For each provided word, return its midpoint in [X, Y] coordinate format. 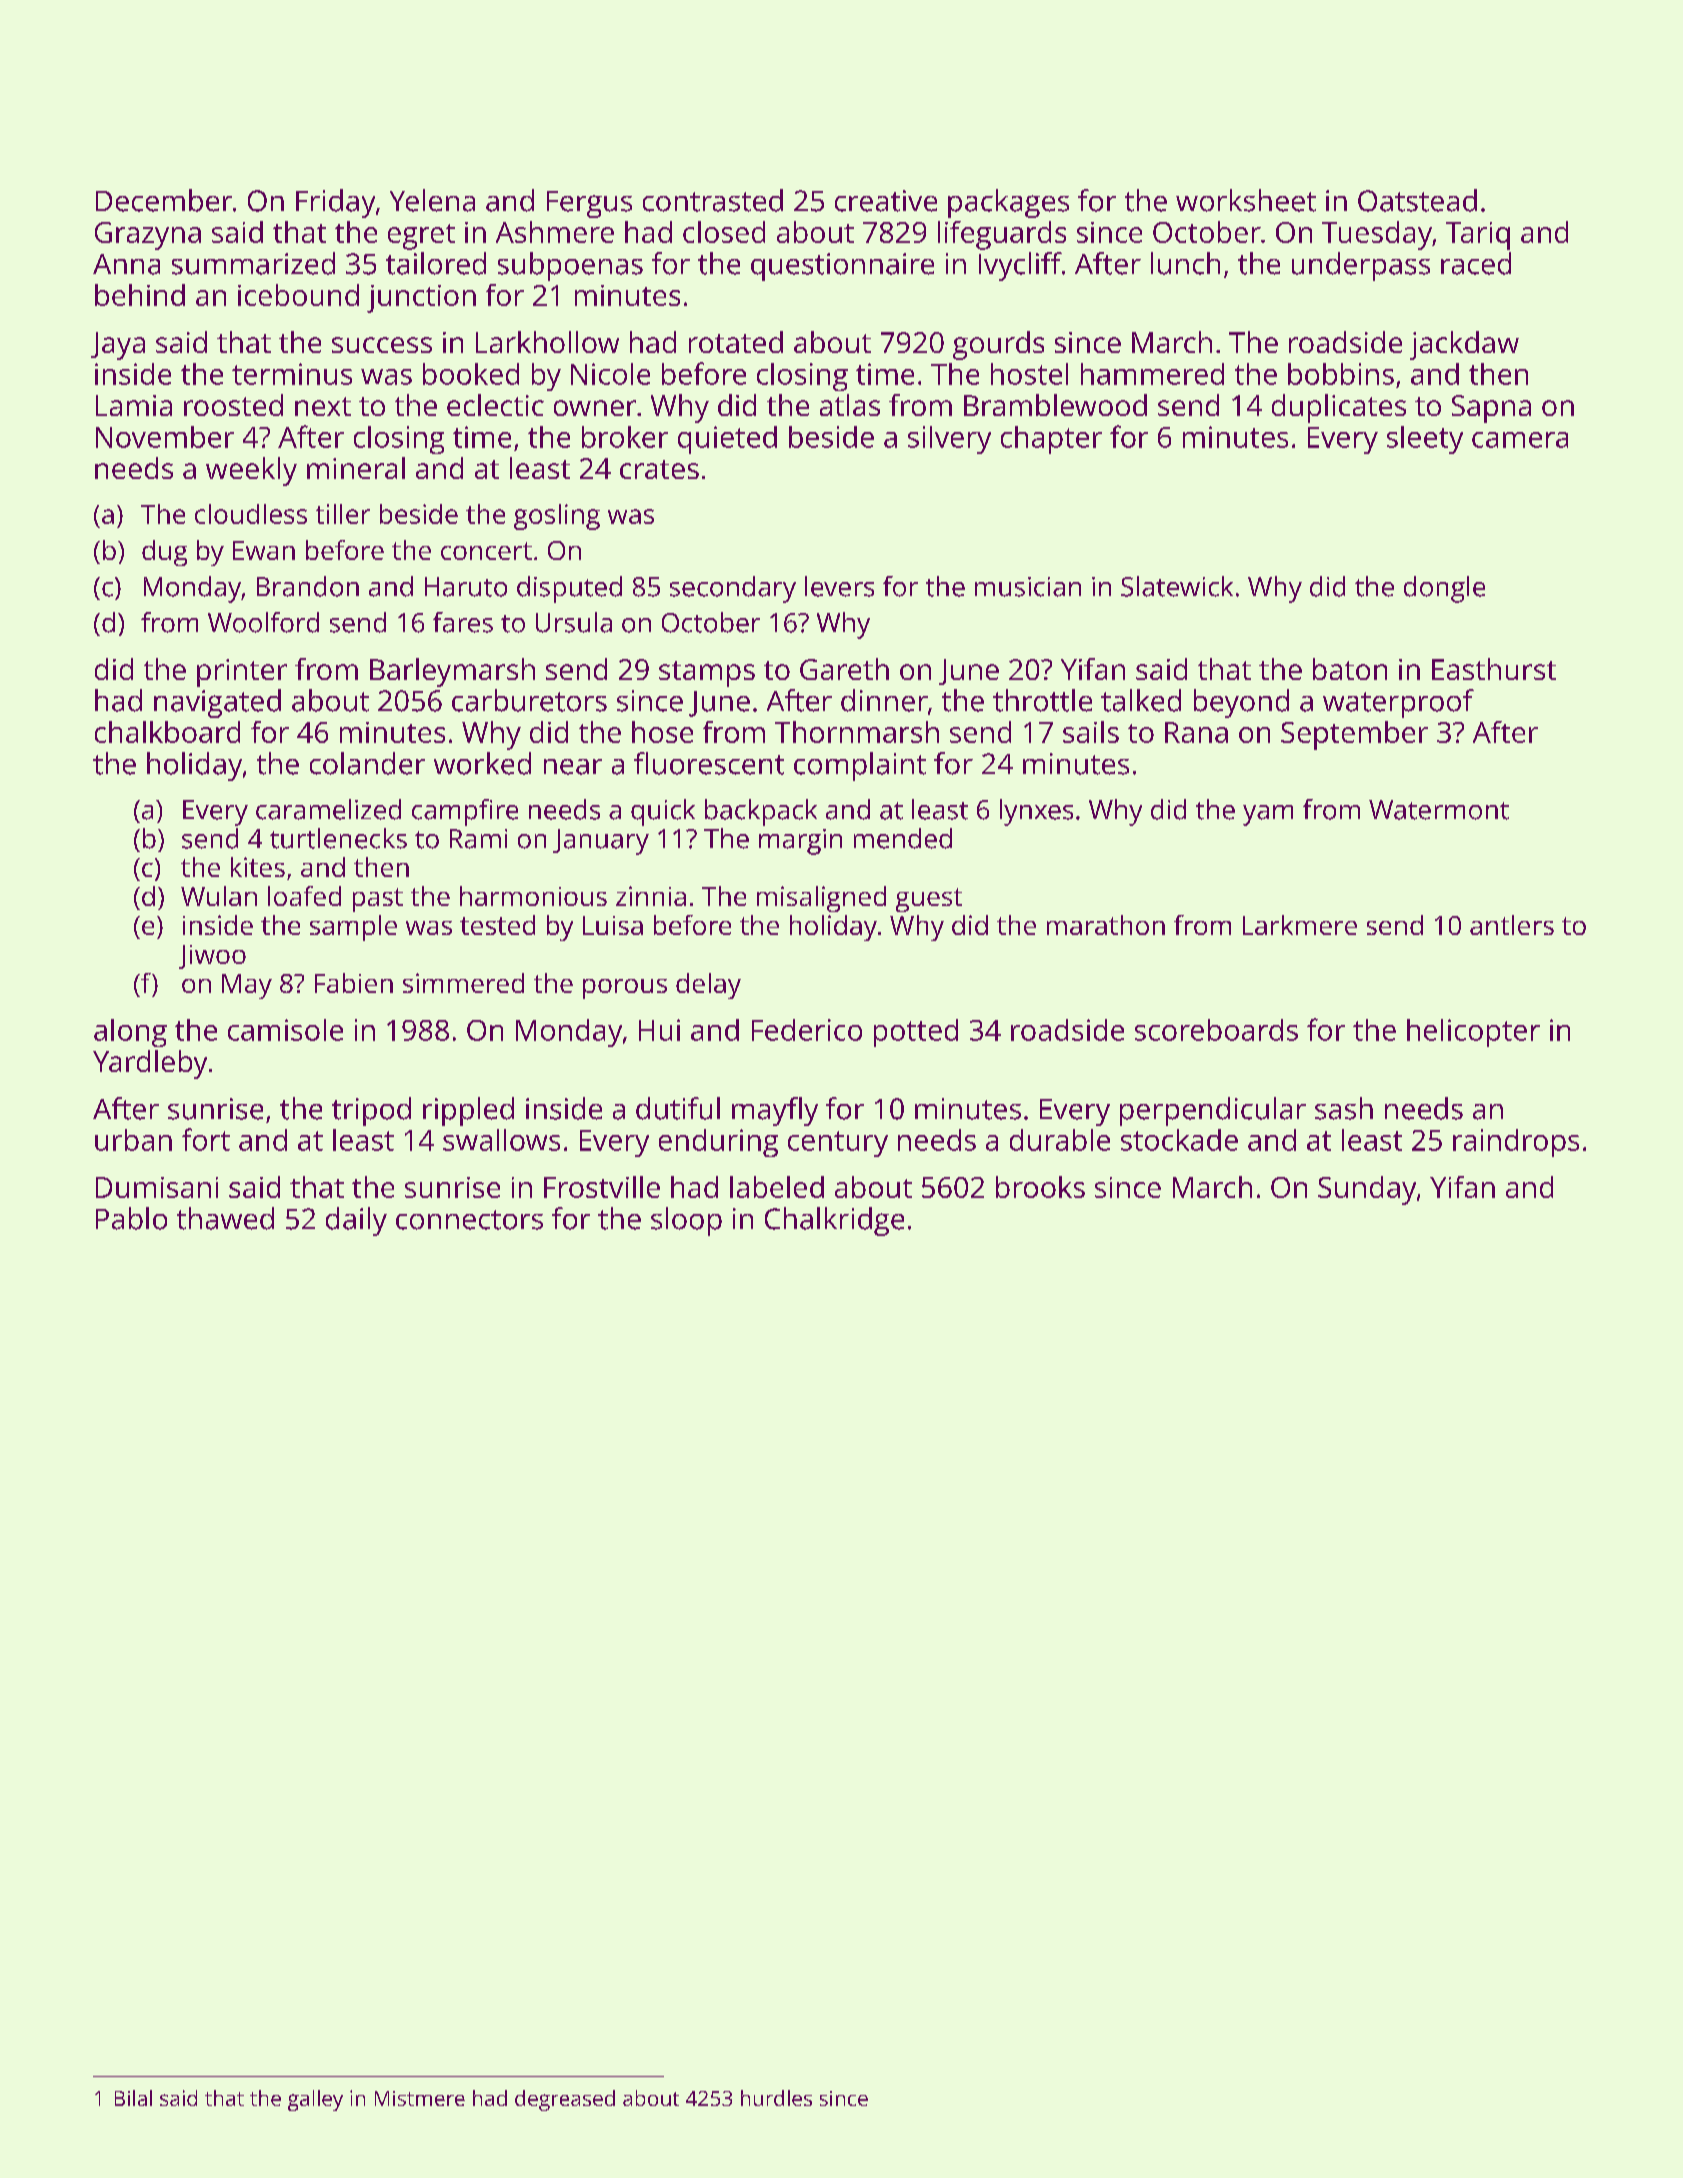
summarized [253, 263]
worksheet [1246, 200]
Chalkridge [834, 1221]
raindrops [1516, 1143]
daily [356, 1221]
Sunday [1367, 1190]
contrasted [713, 200]
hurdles [776, 2098]
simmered [463, 983]
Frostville [602, 1187]
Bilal [133, 2098]
